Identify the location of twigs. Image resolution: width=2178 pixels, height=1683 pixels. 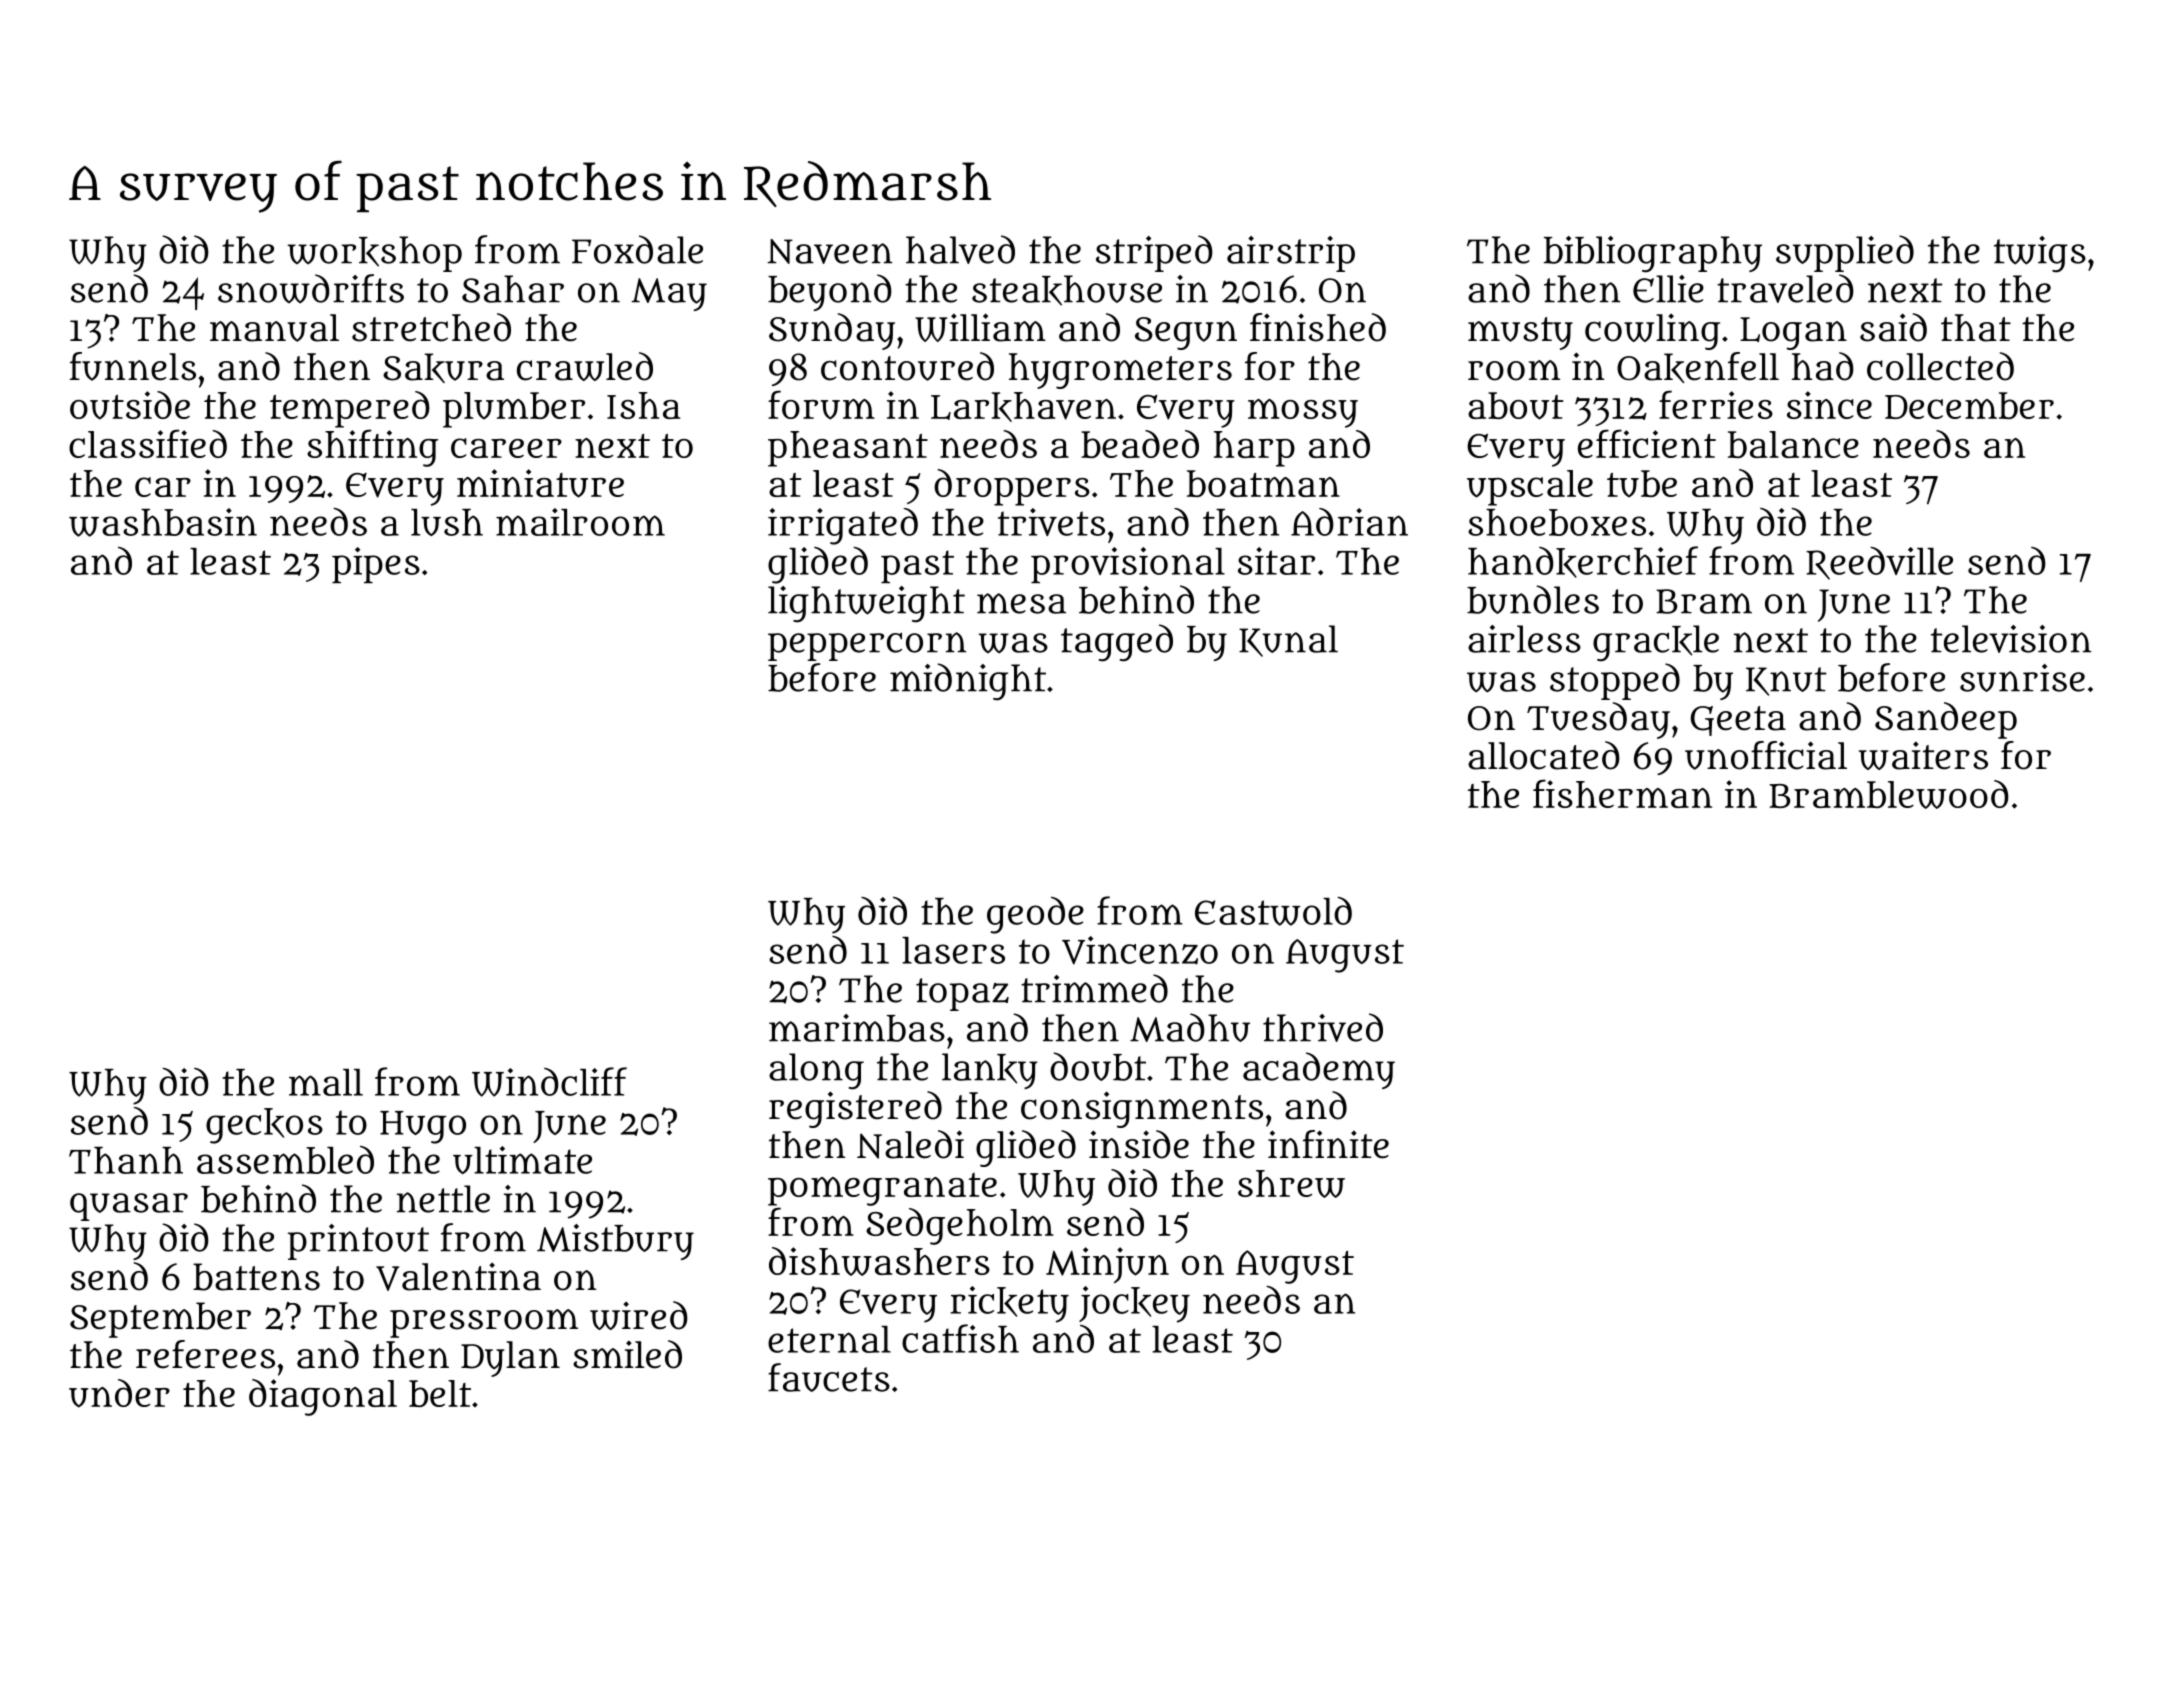
(2040, 254).
